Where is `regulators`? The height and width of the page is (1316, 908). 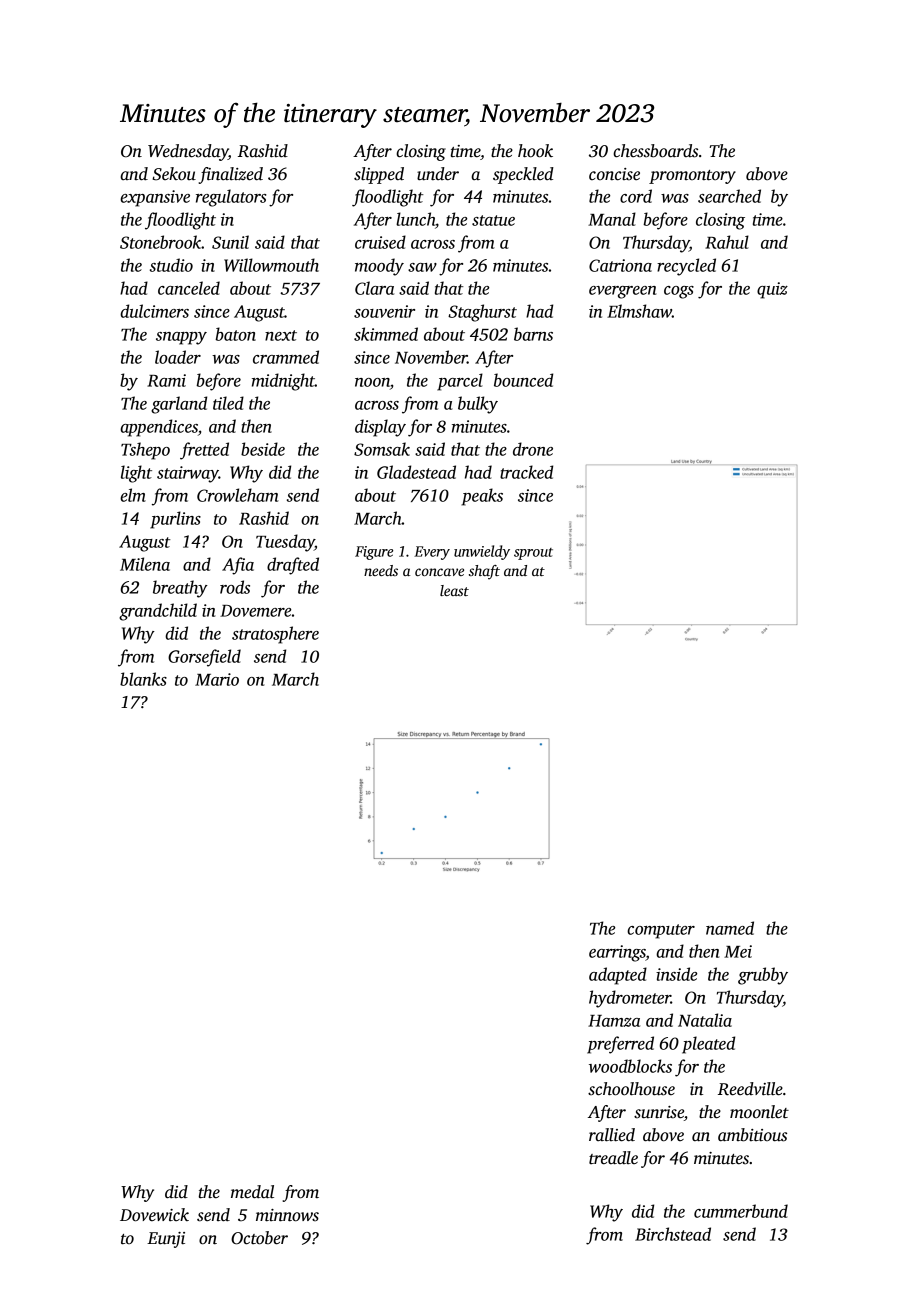
regulators is located at coordinates (231, 198).
